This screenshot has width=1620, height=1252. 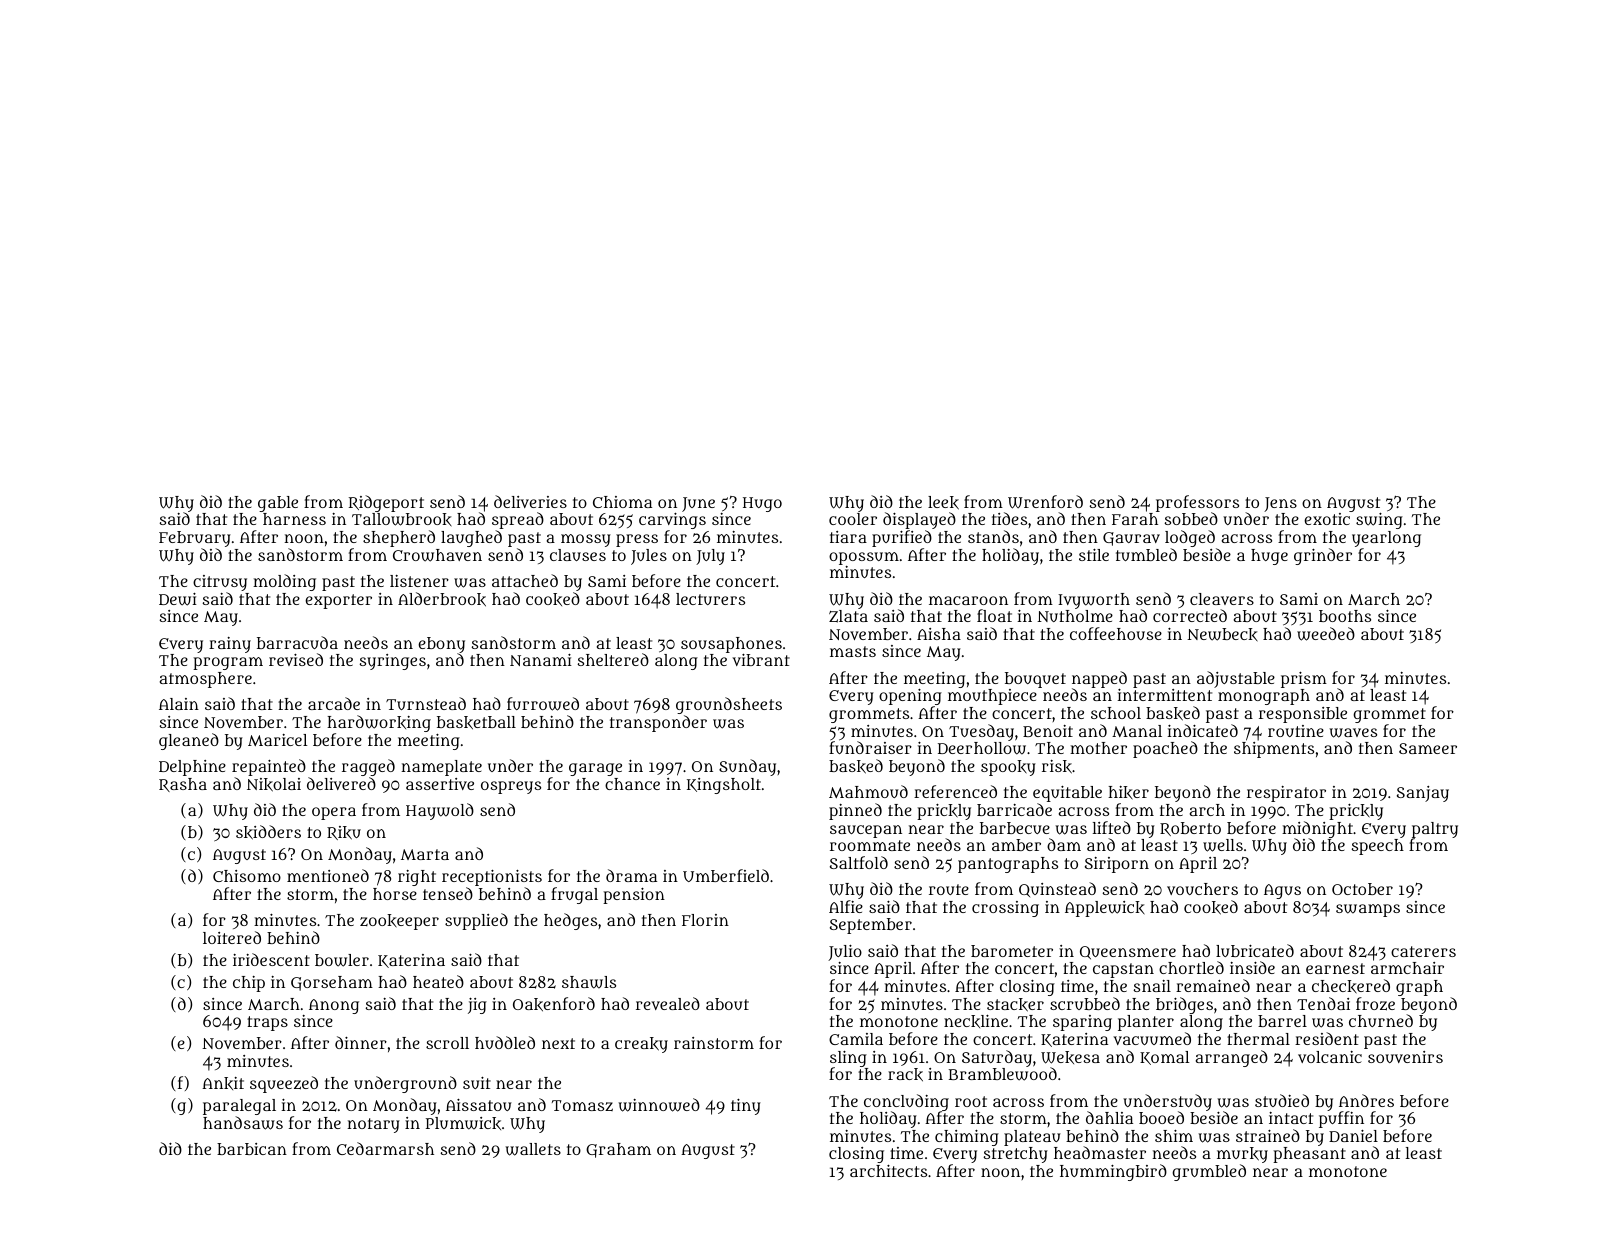 What do you see at coordinates (710, 557) in the screenshot?
I see `July` at bounding box center [710, 557].
